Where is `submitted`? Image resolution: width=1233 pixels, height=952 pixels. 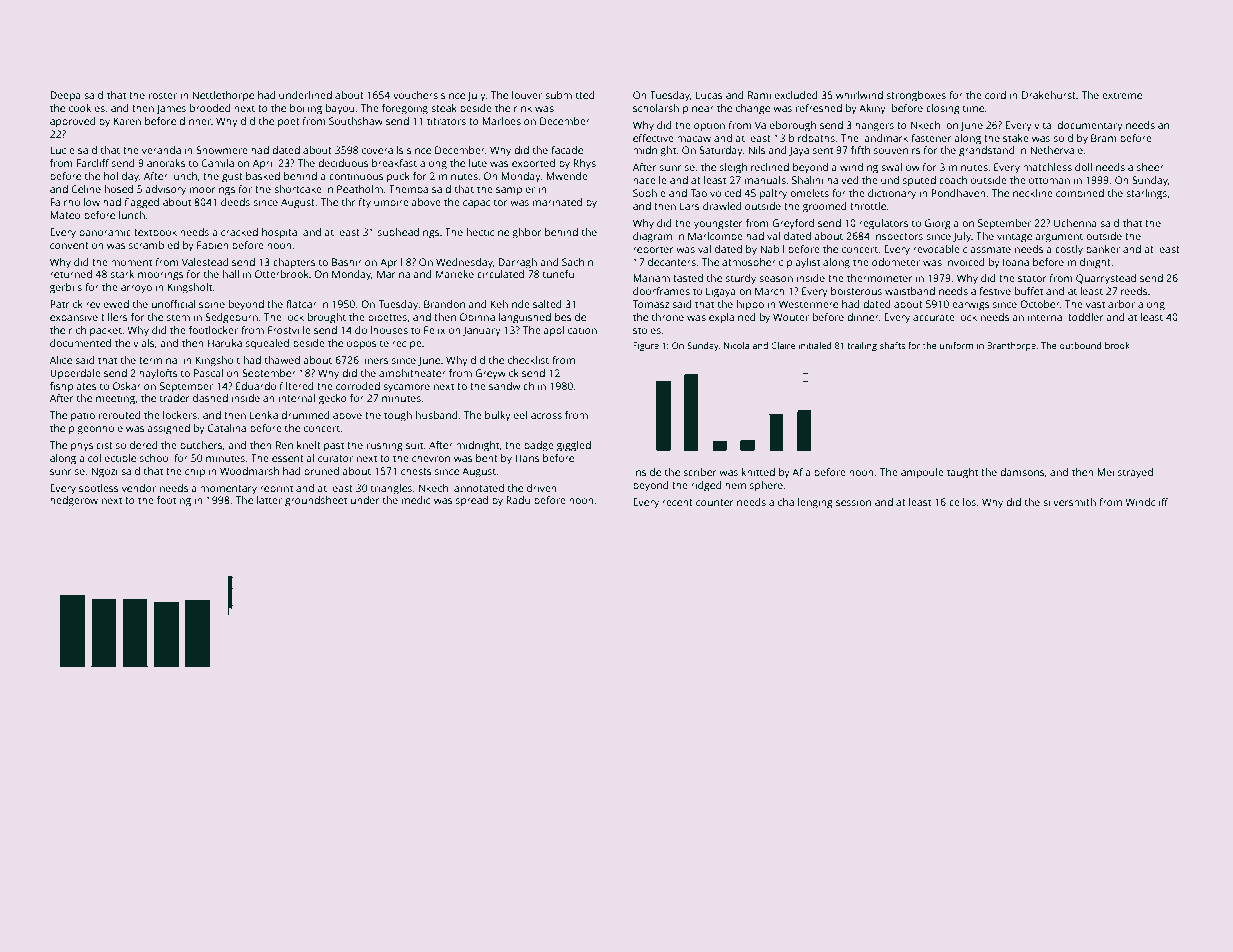 submitted is located at coordinates (570, 95).
